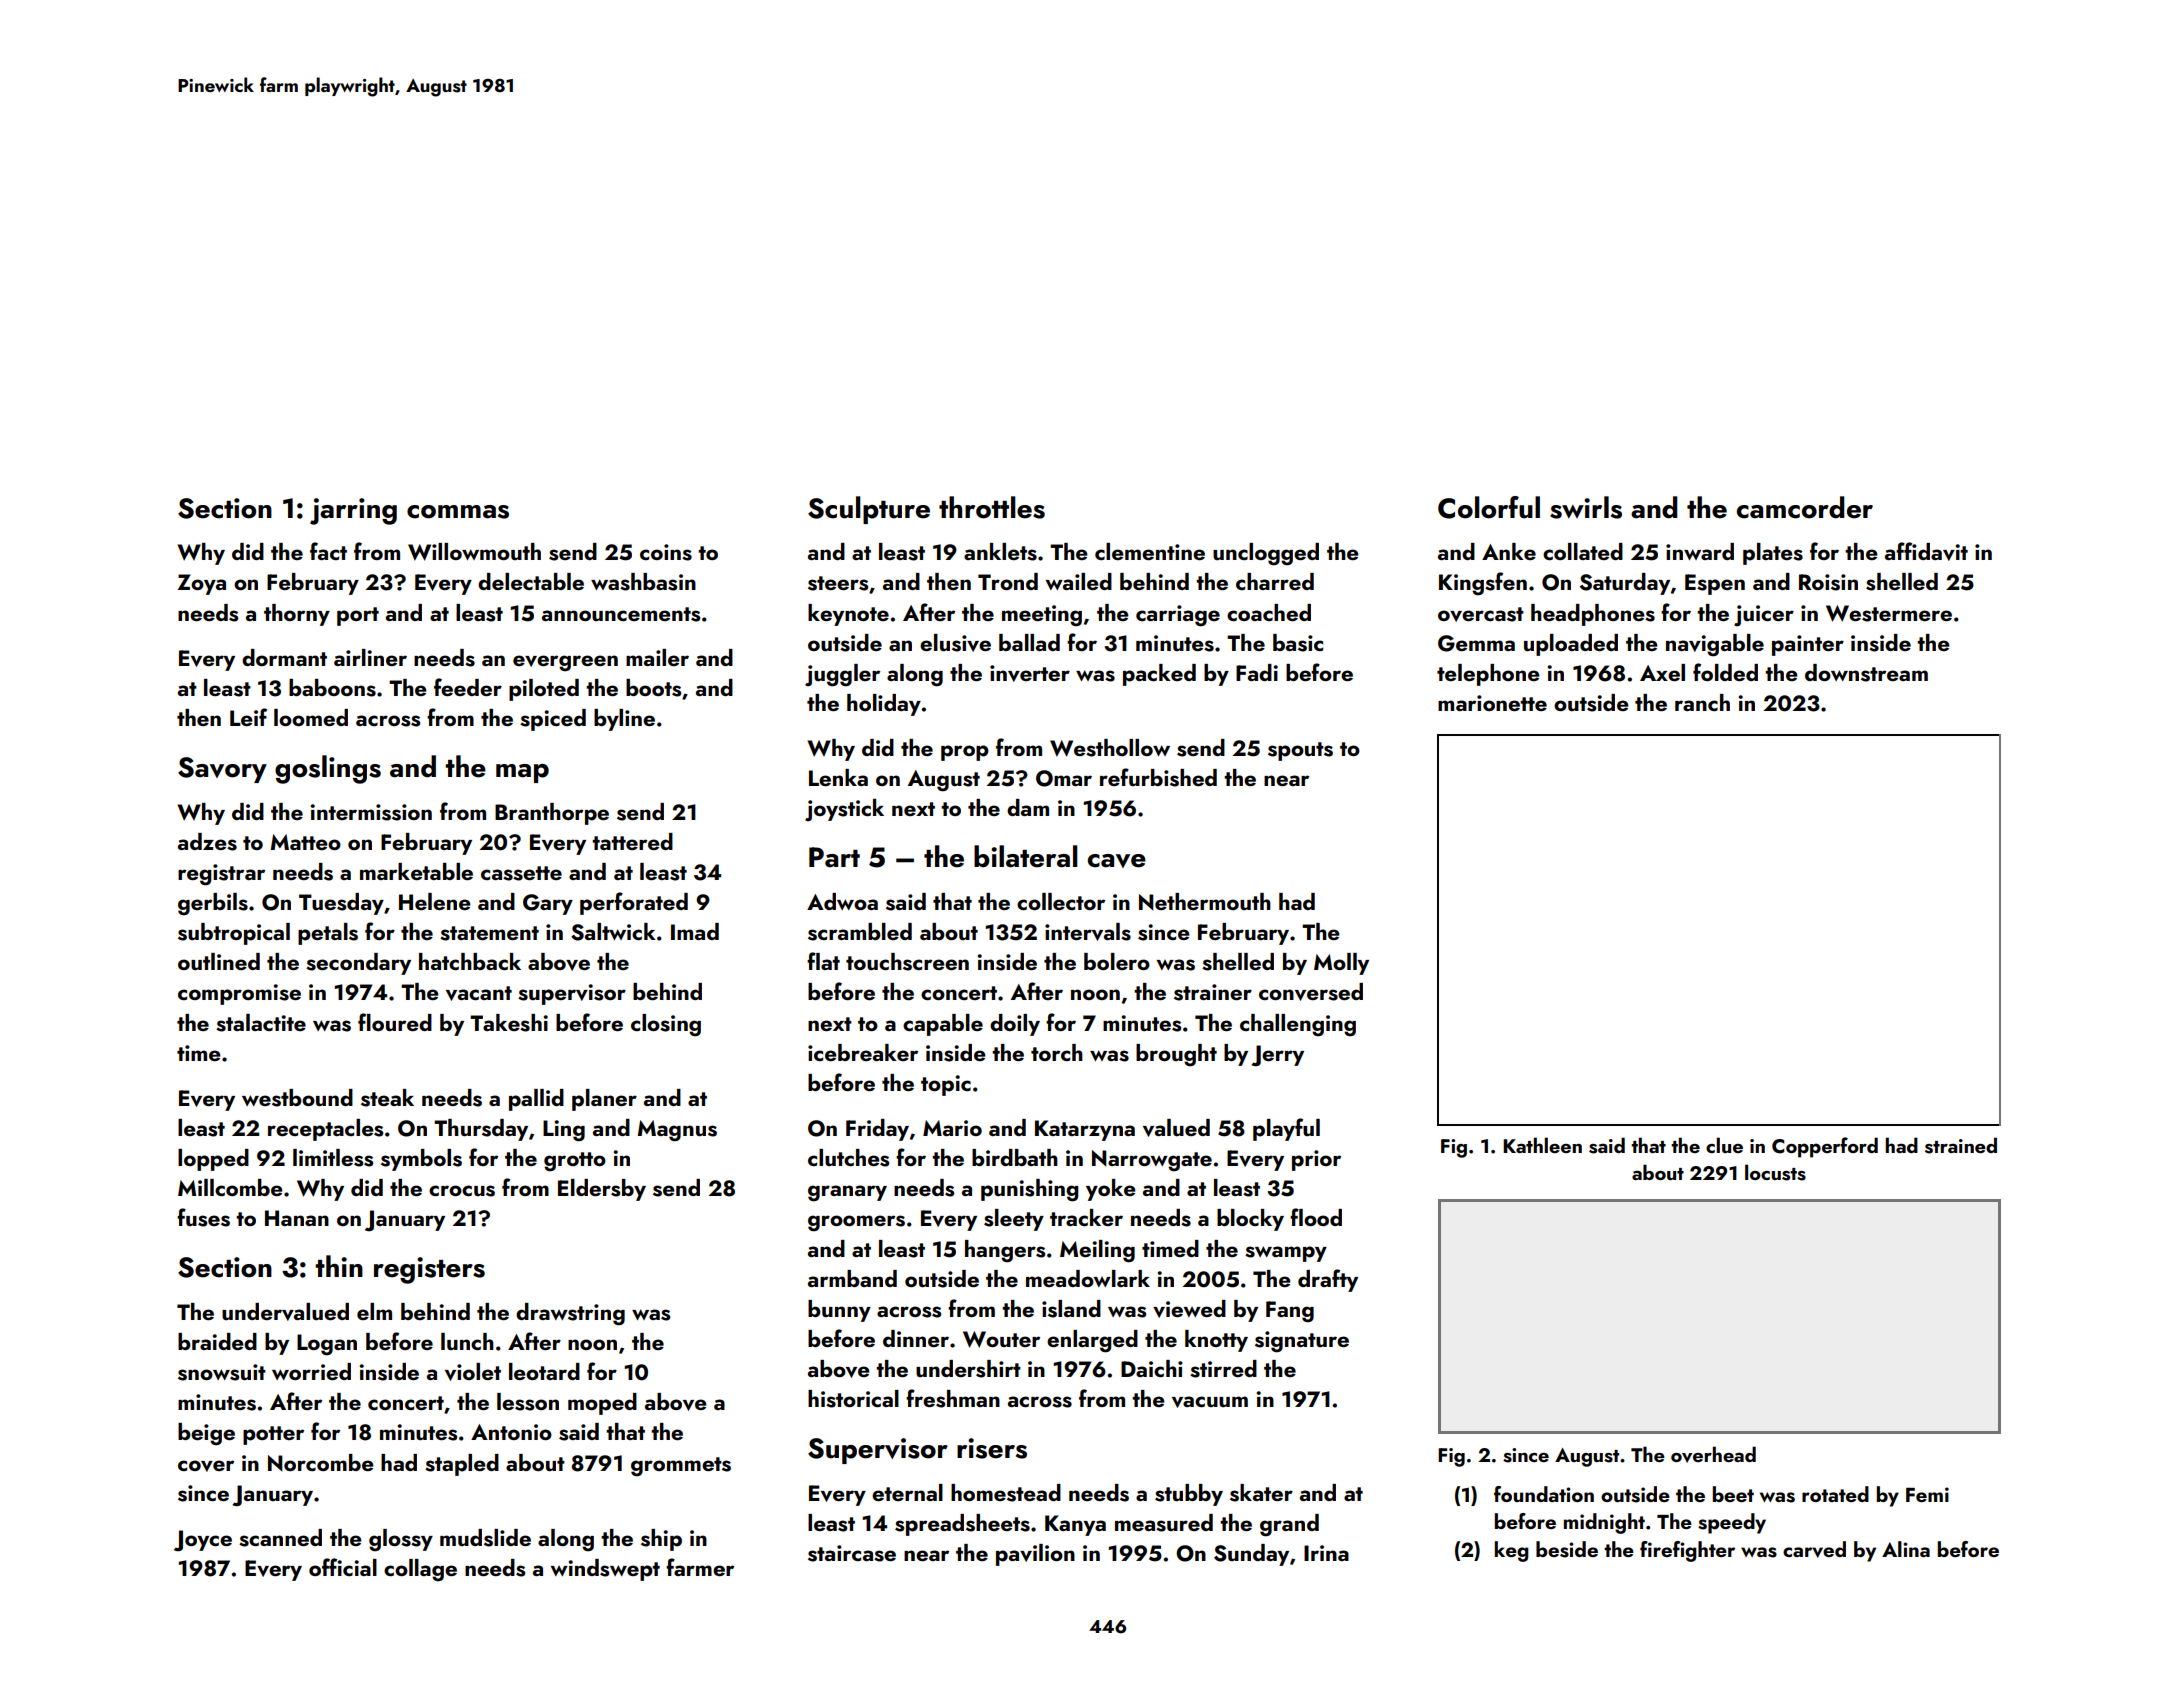 The image size is (2178, 1683). I want to click on overhead, so click(1713, 1454).
